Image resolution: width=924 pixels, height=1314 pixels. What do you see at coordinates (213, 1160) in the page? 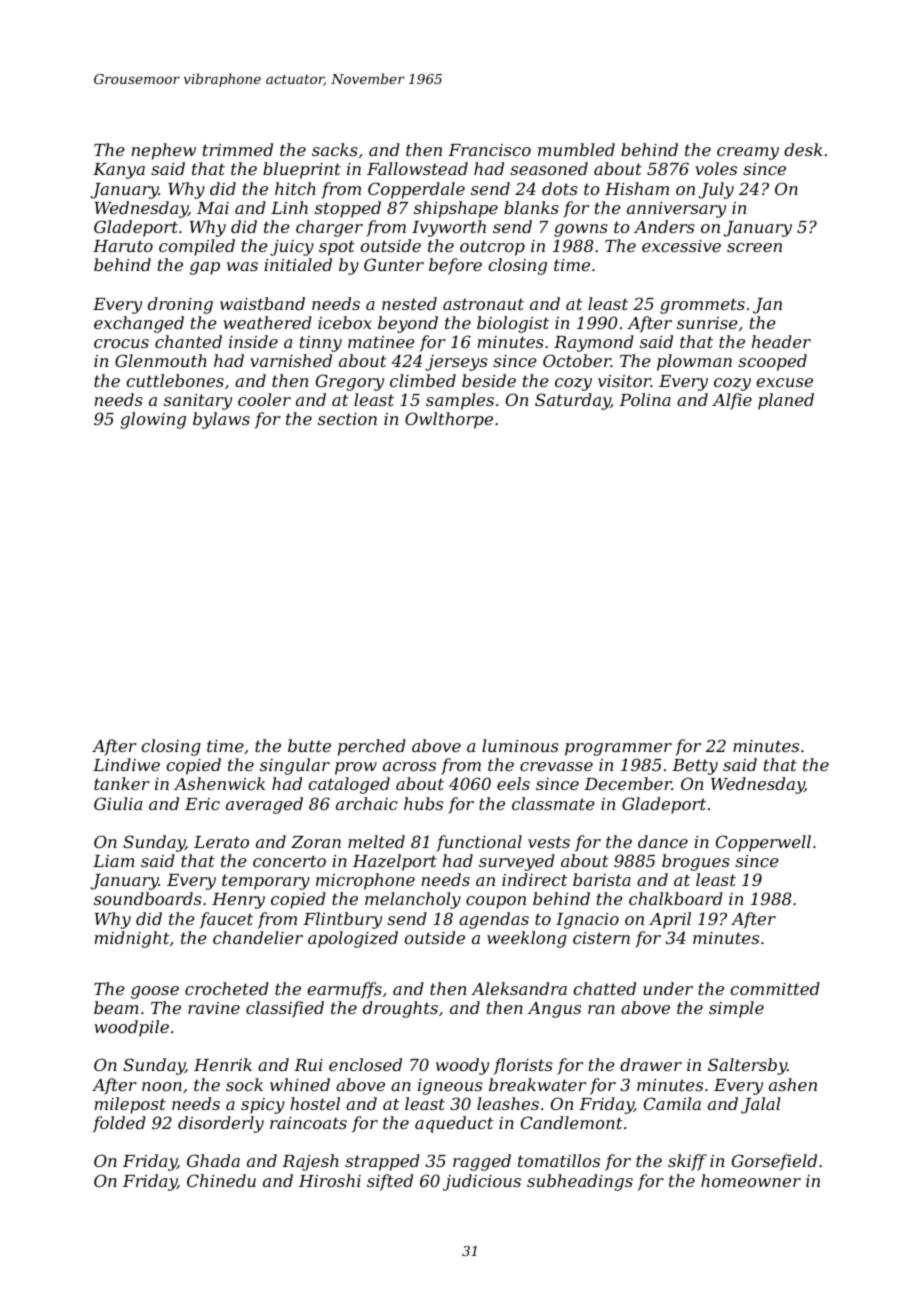
I see `Ghada` at bounding box center [213, 1160].
